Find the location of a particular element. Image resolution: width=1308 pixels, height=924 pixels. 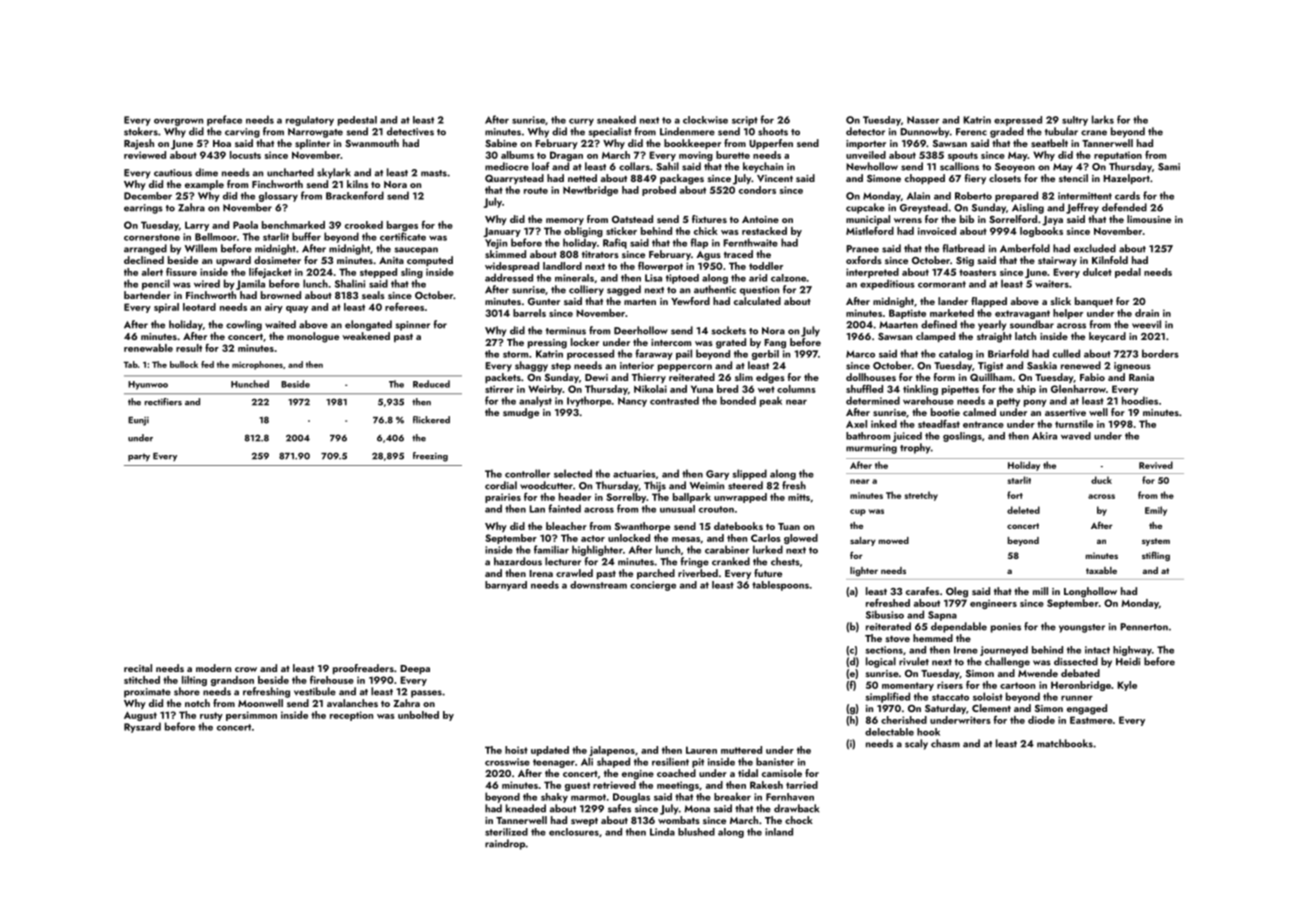

Yewford is located at coordinates (690, 301).
